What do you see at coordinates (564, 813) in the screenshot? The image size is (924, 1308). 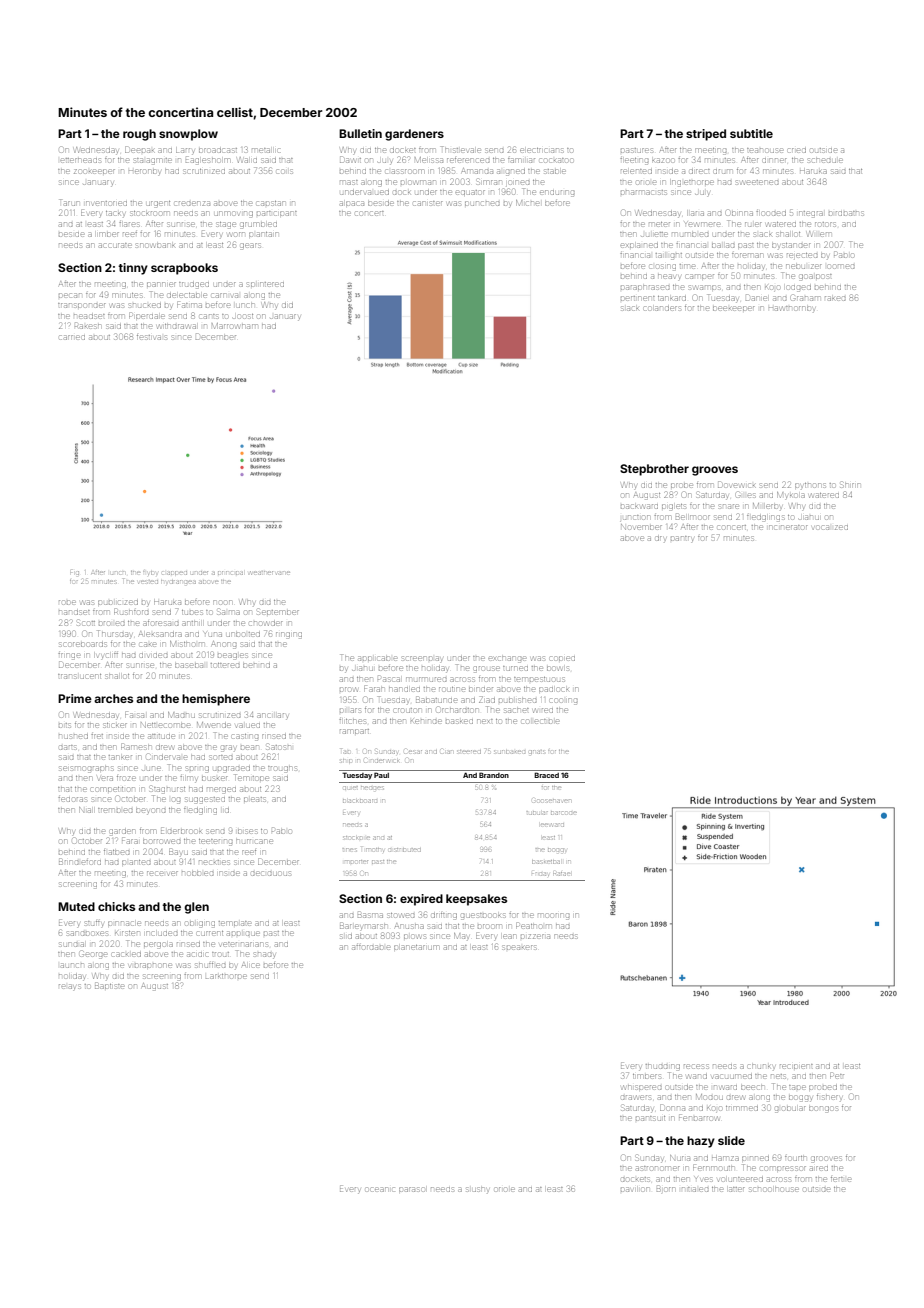 I see `barcode` at bounding box center [564, 813].
